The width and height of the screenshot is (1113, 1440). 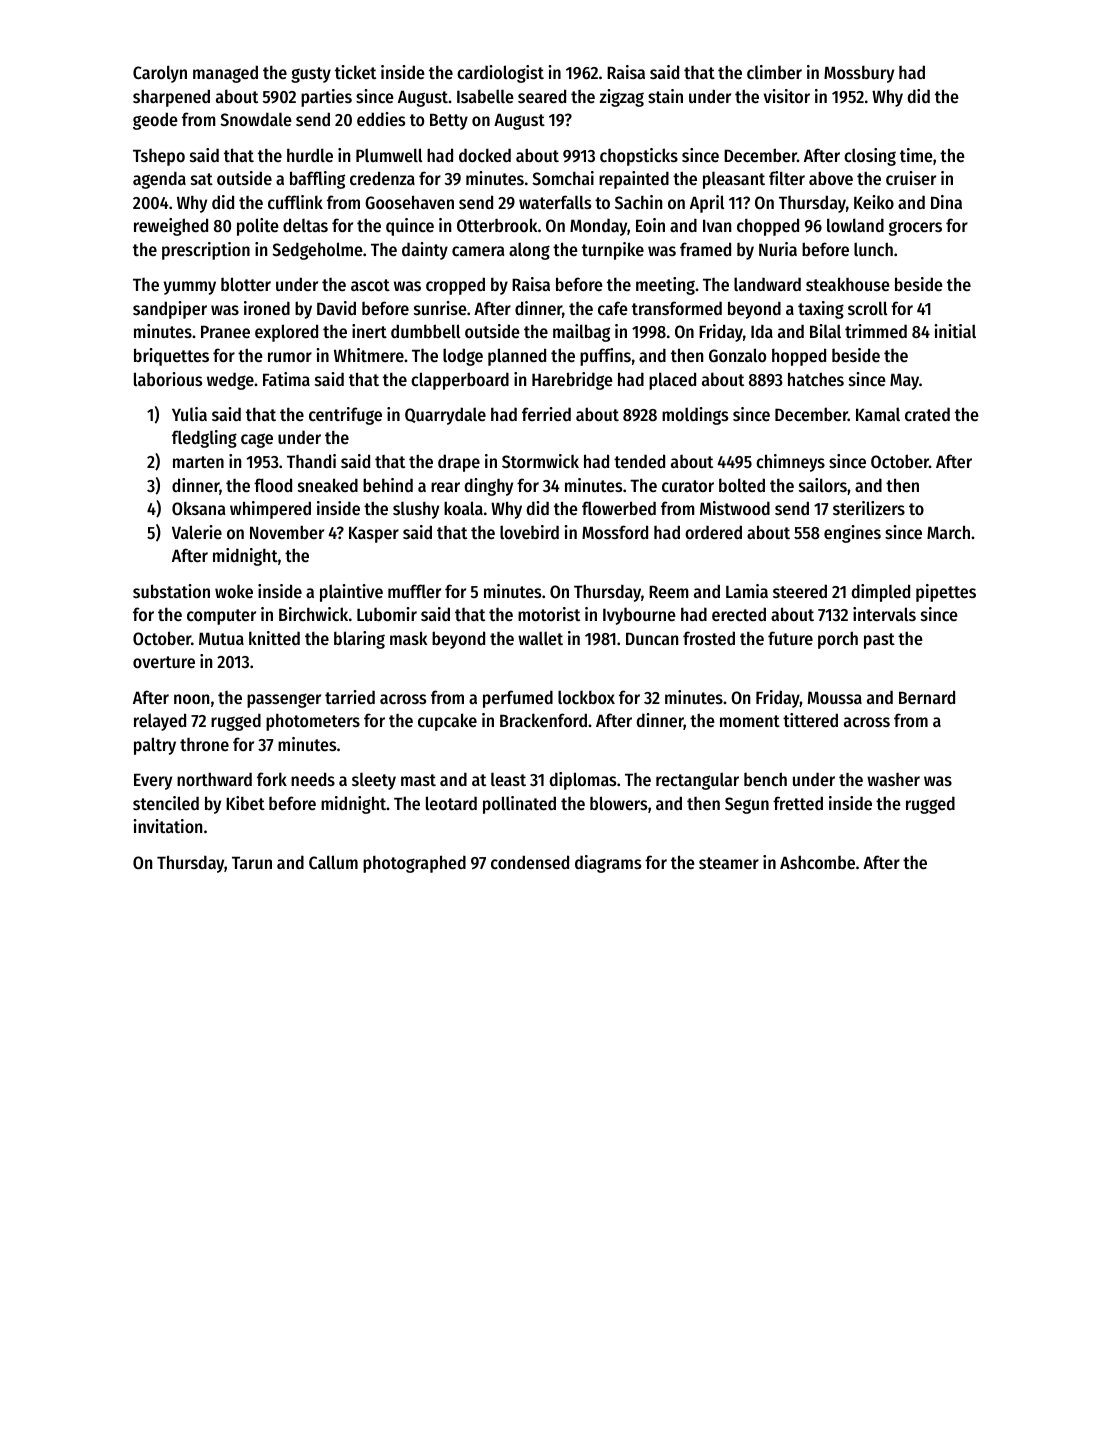 I want to click on sandpiper, so click(x=170, y=310).
